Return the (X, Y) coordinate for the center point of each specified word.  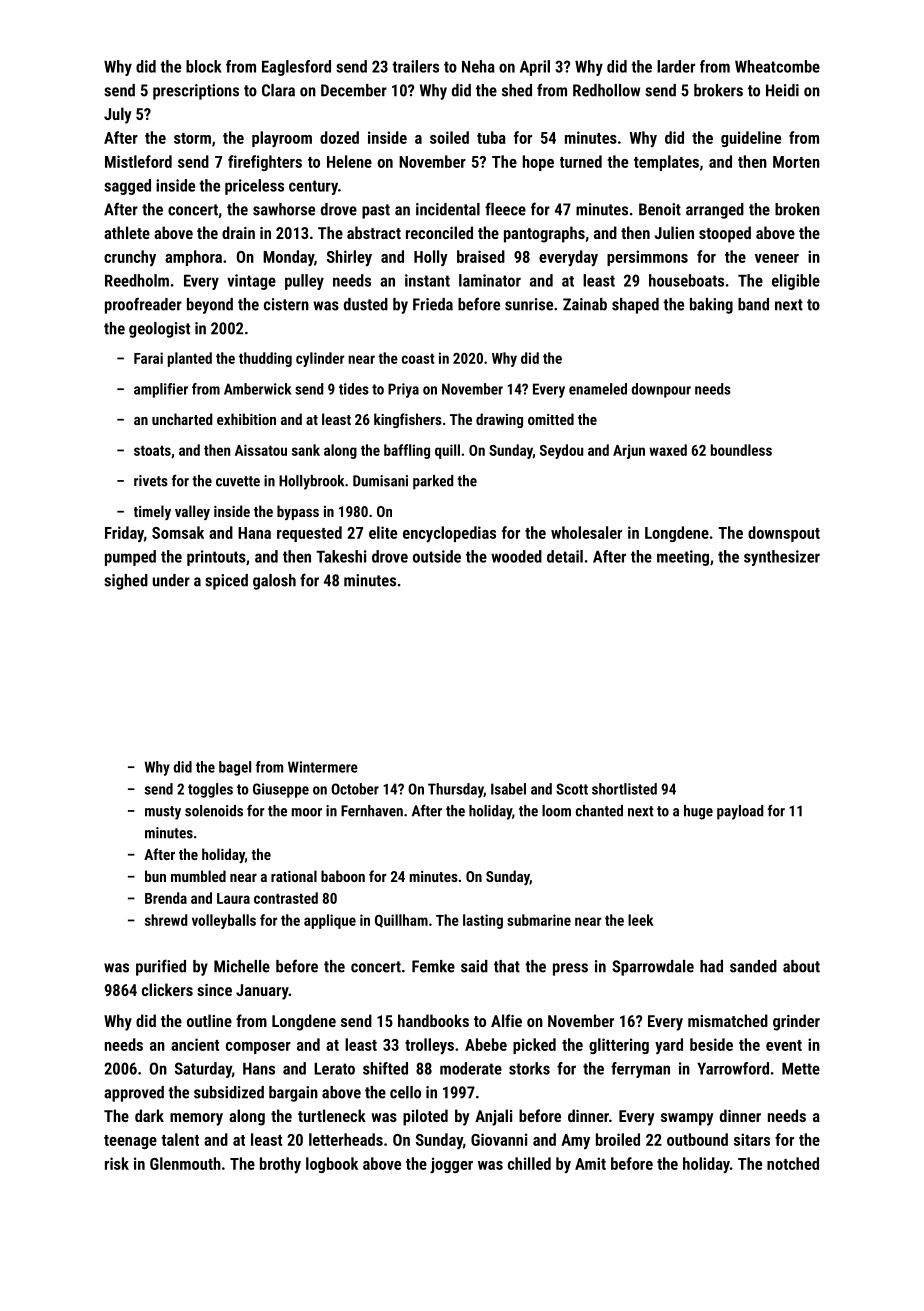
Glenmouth (185, 1163)
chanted (599, 811)
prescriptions (196, 92)
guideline (751, 139)
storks (529, 1068)
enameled (598, 389)
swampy (687, 1119)
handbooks (433, 1020)
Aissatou (261, 450)
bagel (235, 768)
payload (740, 812)
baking (711, 306)
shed (517, 90)
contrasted (286, 898)
